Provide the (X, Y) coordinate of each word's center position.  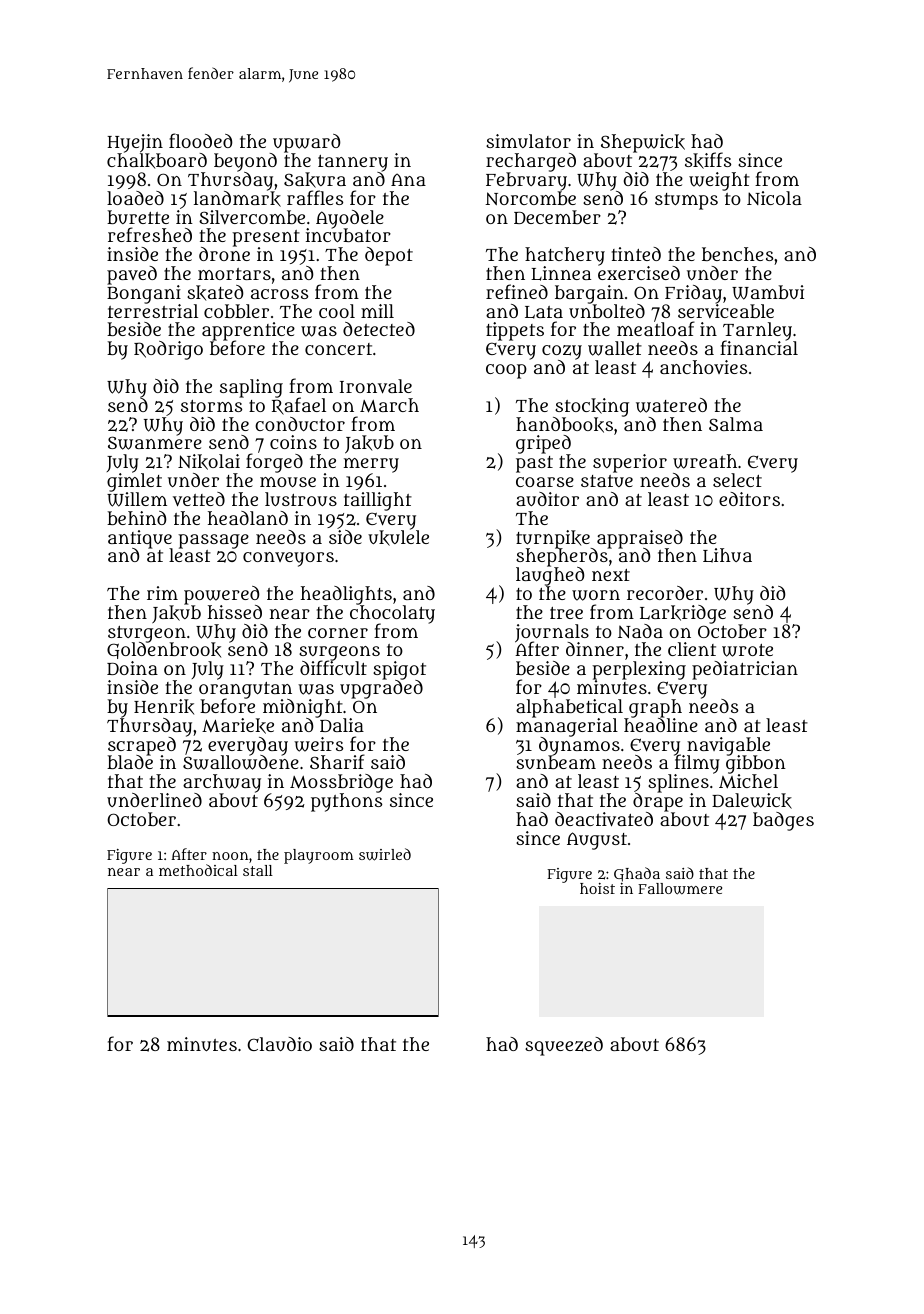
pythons (346, 803)
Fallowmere (680, 889)
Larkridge (683, 614)
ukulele (398, 538)
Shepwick (643, 143)
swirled (385, 854)
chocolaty (392, 614)
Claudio (279, 1044)
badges (783, 821)
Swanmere (155, 443)
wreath (705, 461)
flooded (200, 140)
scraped (142, 746)
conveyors (288, 559)
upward (306, 143)
